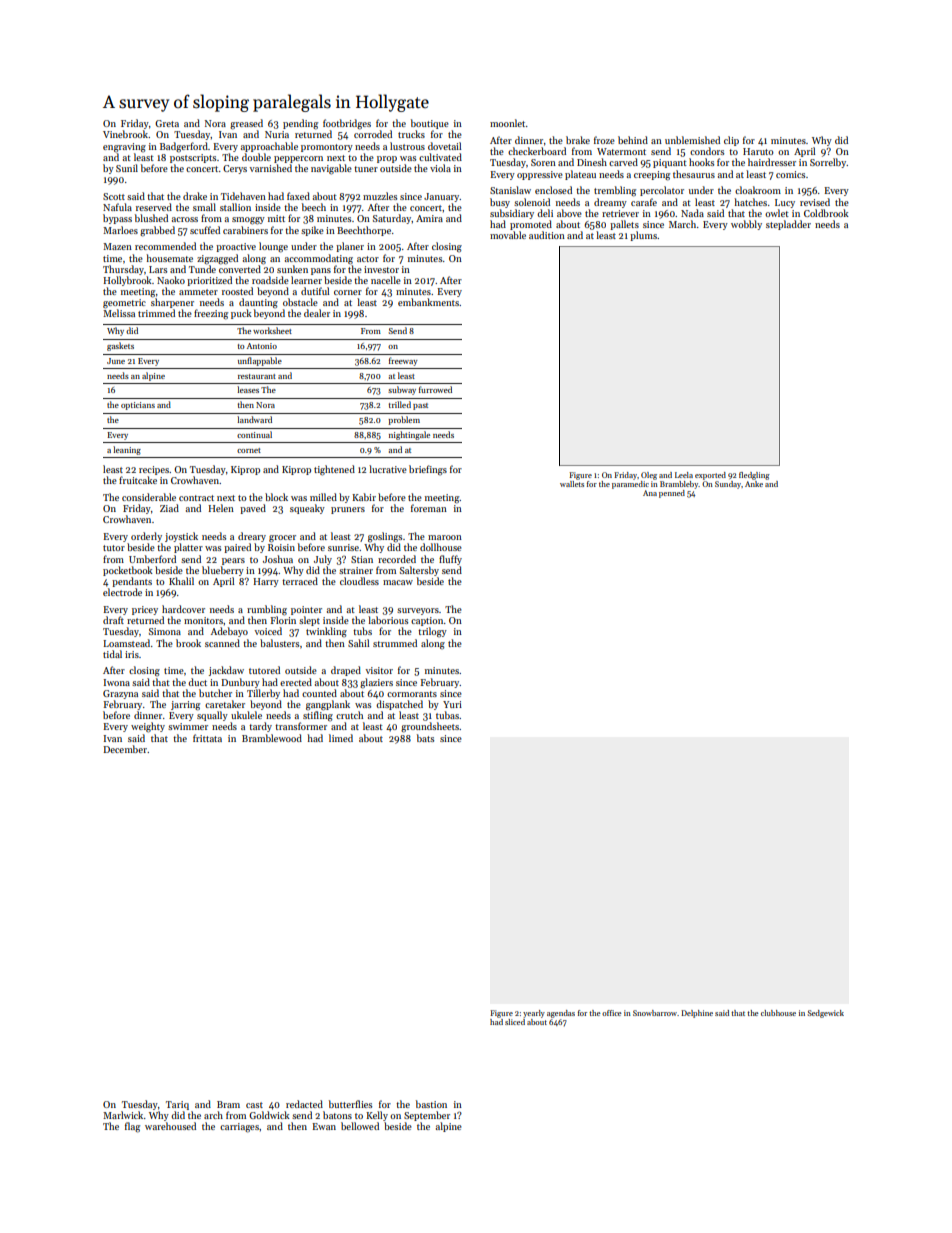 This screenshot has height=1233, width=952. What do you see at coordinates (710, 476) in the screenshot?
I see `exported` at bounding box center [710, 476].
